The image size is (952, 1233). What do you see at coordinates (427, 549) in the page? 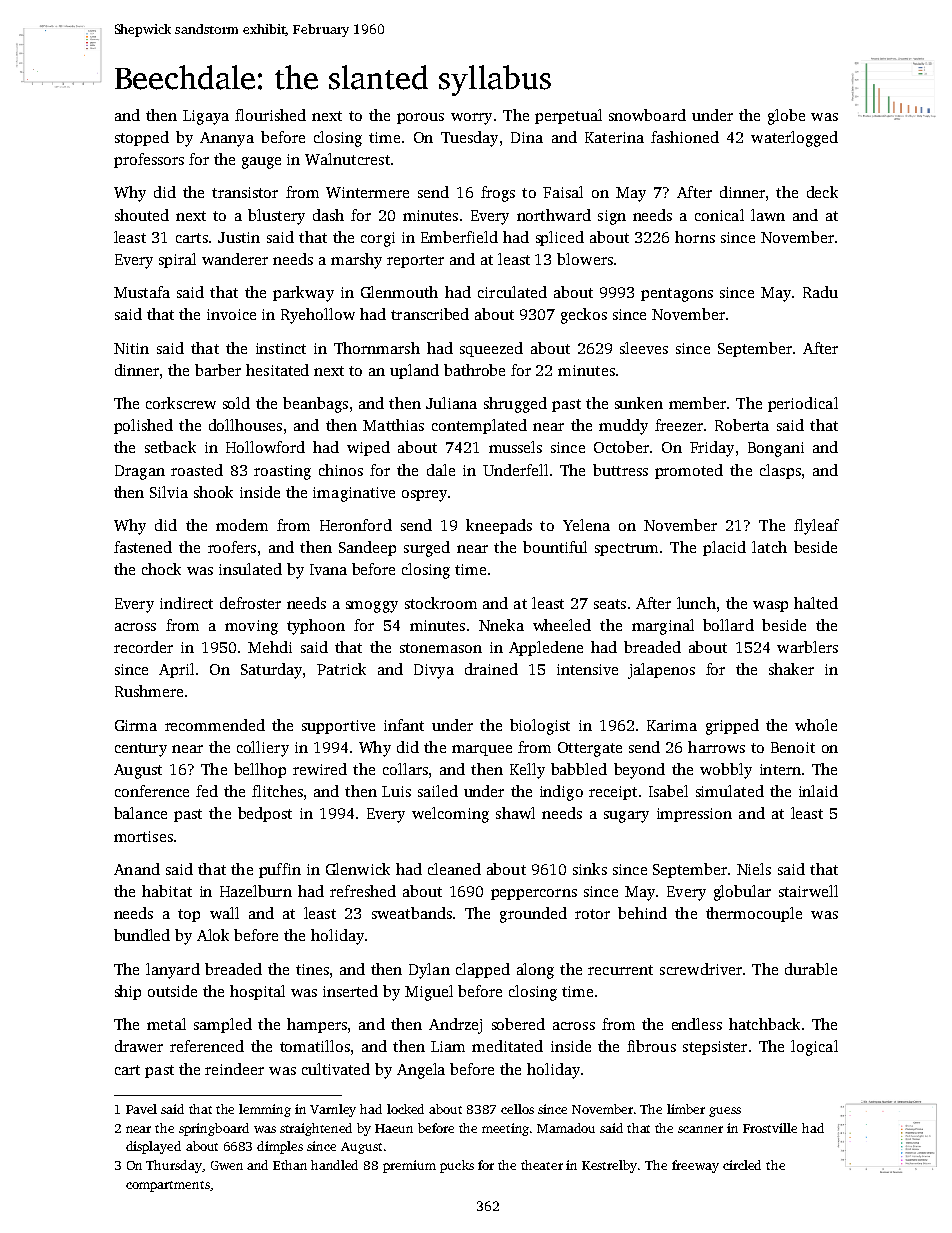
I see `surged` at bounding box center [427, 549].
